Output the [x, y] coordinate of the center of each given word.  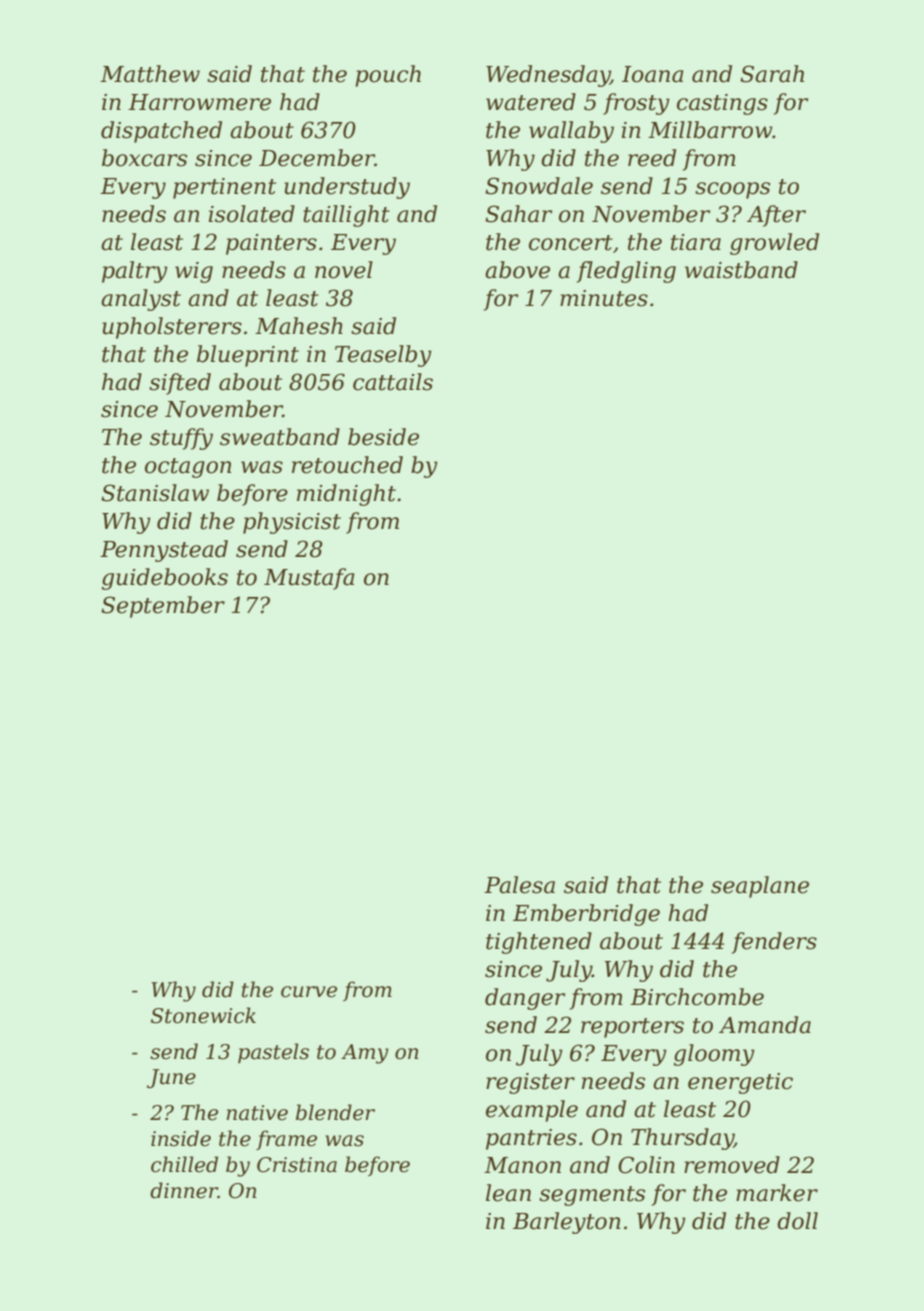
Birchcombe [697, 997]
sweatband [280, 437]
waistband [741, 270]
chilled [184, 1164]
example [532, 1111]
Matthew [150, 74]
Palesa [519, 885]
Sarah [772, 74]
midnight [346, 495]
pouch [388, 76]
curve [309, 992]
